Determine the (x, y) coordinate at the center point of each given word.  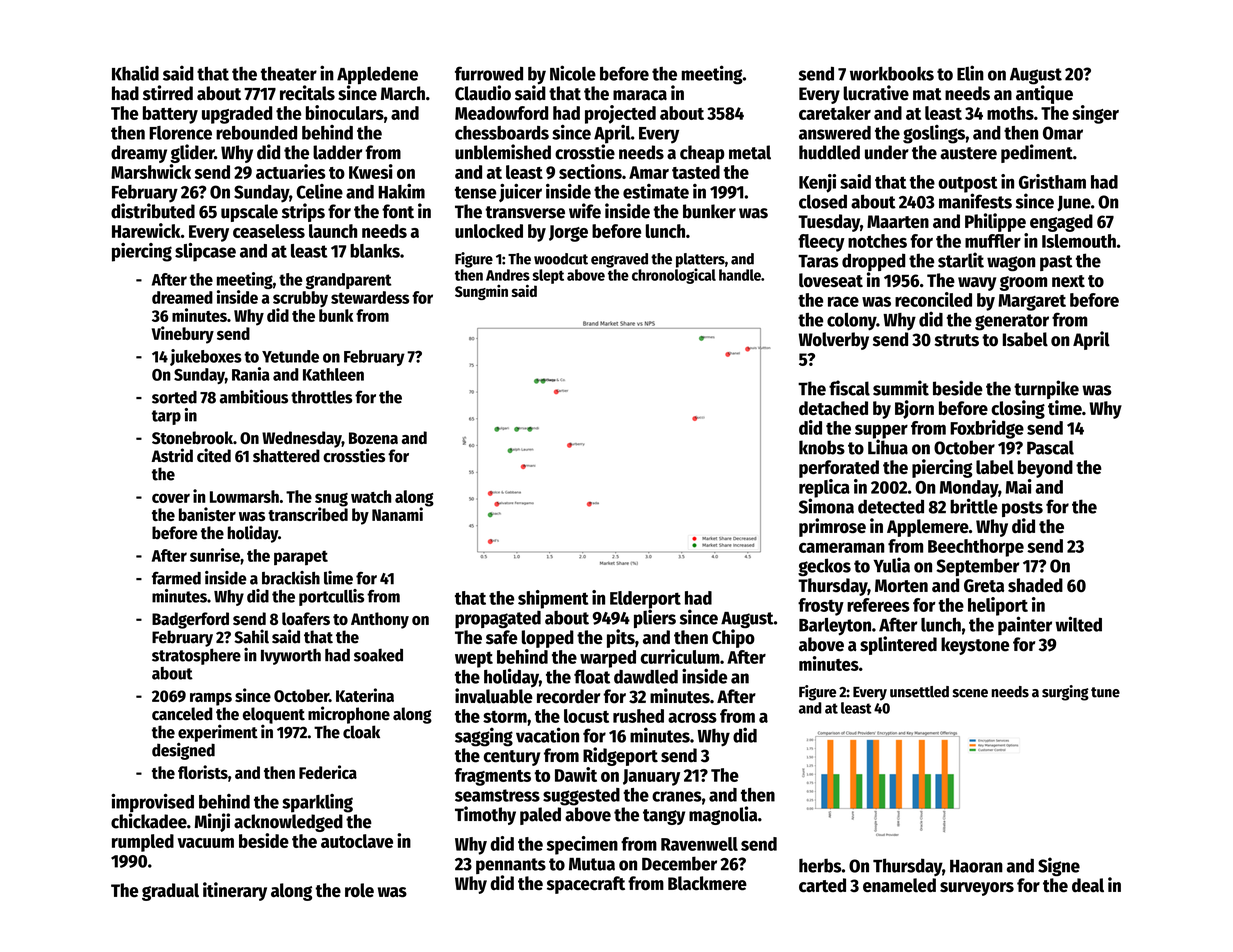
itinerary (235, 891)
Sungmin (481, 292)
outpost (968, 184)
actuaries (291, 171)
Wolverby (834, 341)
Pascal (1050, 447)
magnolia (723, 815)
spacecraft (586, 885)
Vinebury (183, 335)
